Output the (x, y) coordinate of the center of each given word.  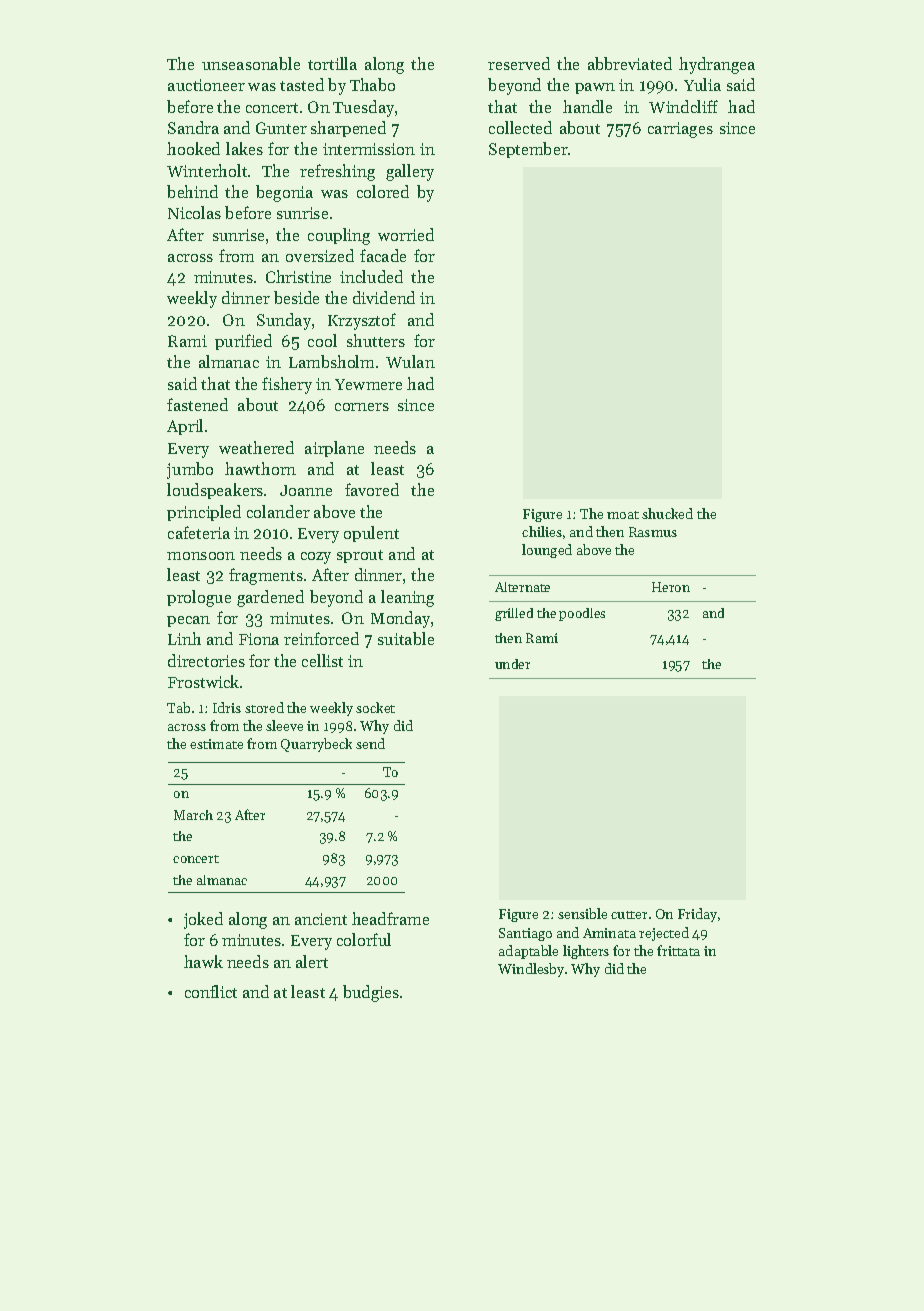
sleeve (284, 725)
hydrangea (717, 65)
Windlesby (531, 970)
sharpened (348, 129)
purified (243, 342)
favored (372, 489)
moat (623, 515)
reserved (519, 63)
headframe (390, 918)
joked (203, 920)
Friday (697, 915)
